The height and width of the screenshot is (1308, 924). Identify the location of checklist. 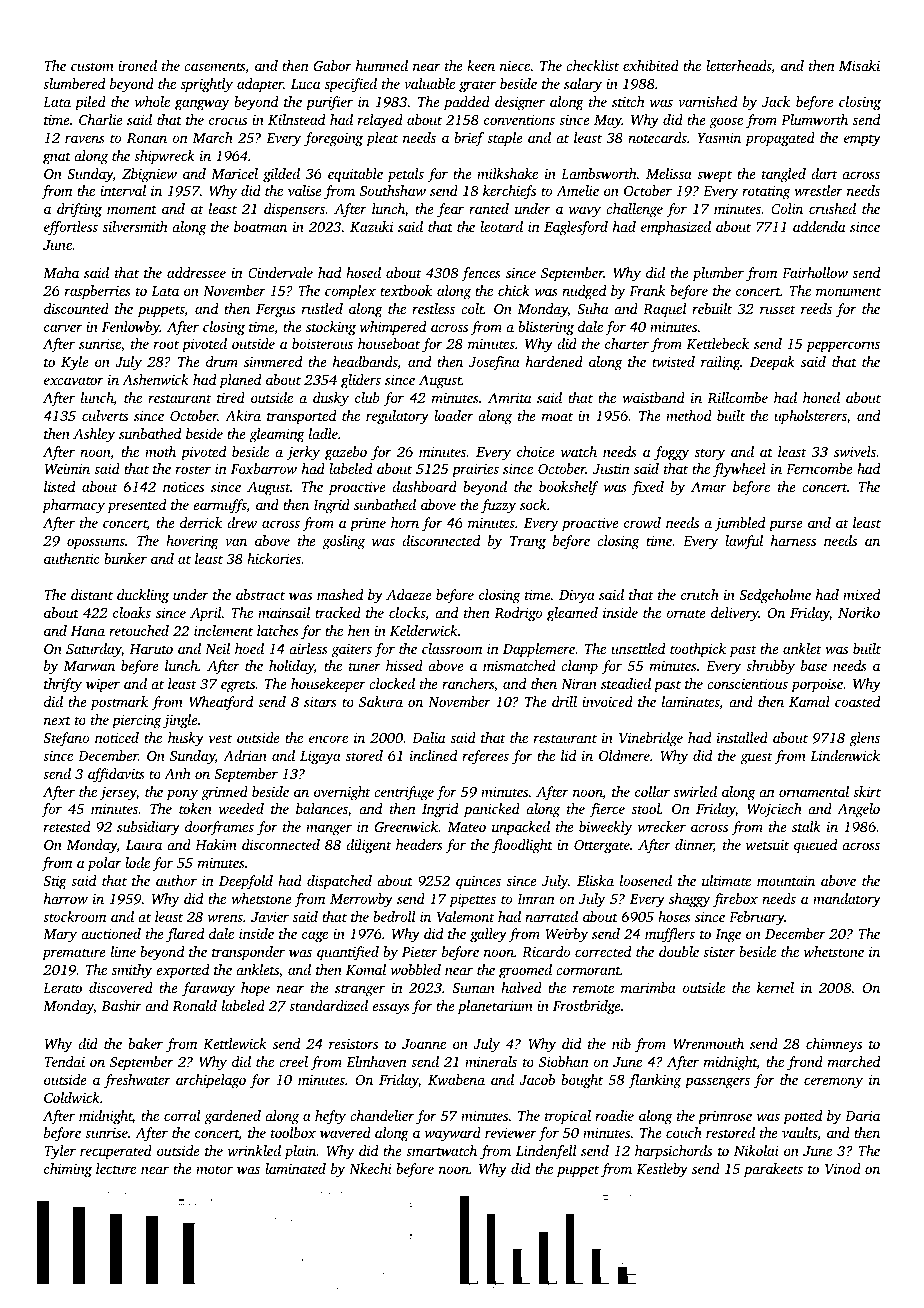
(592, 65).
